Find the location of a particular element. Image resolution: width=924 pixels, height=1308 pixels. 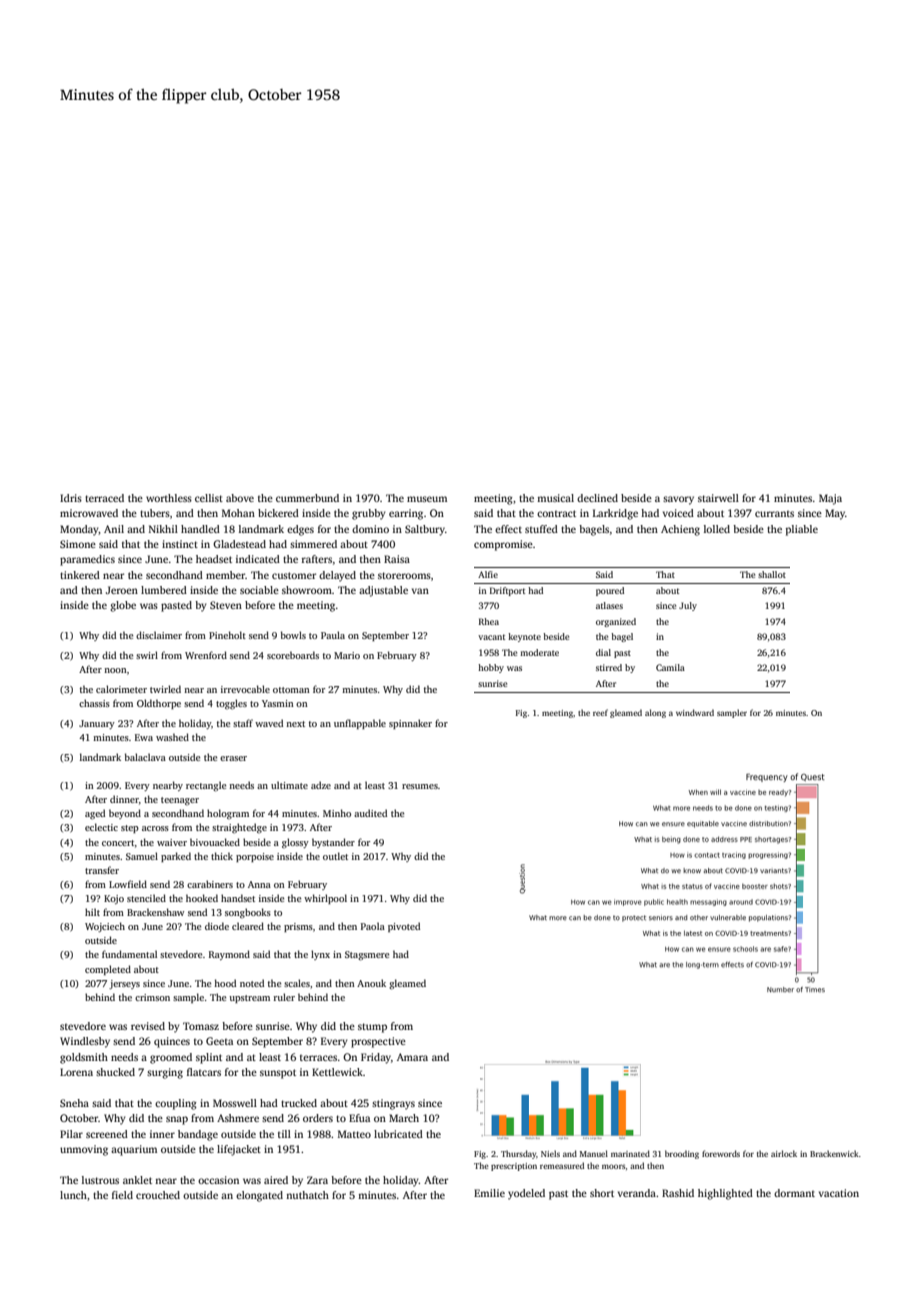

above is located at coordinates (240, 498).
